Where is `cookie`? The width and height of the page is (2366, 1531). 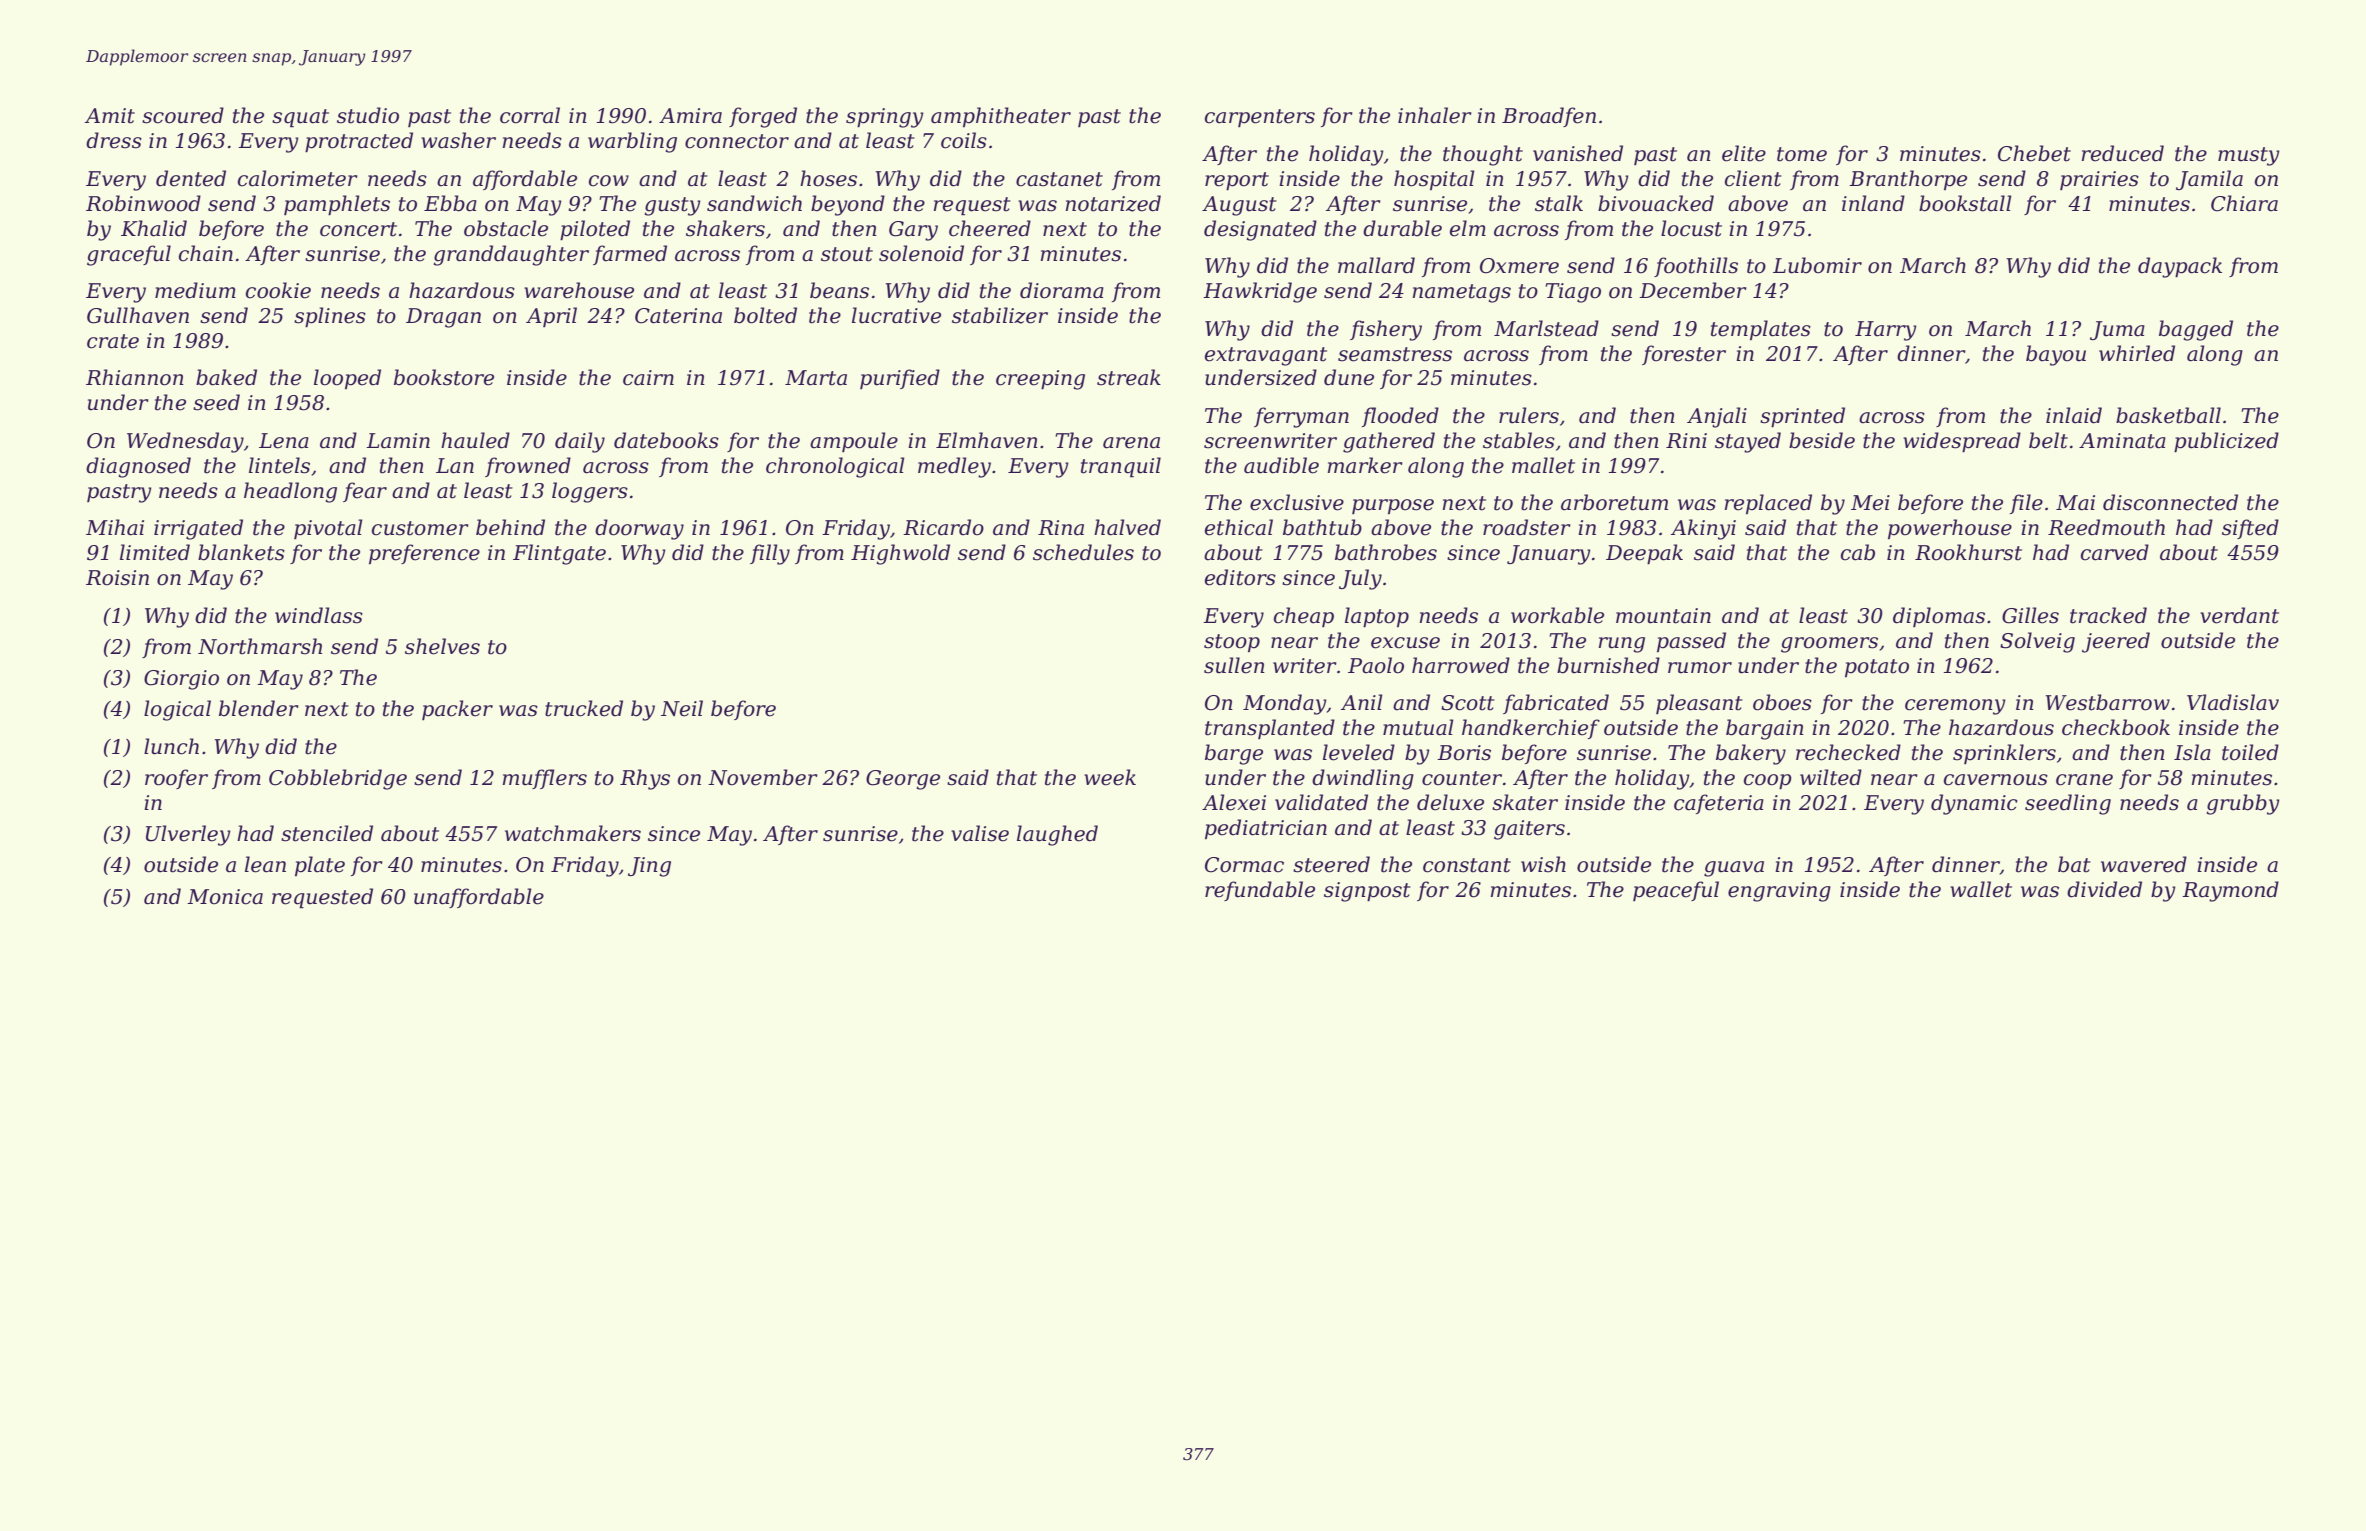 cookie is located at coordinates (278, 290).
